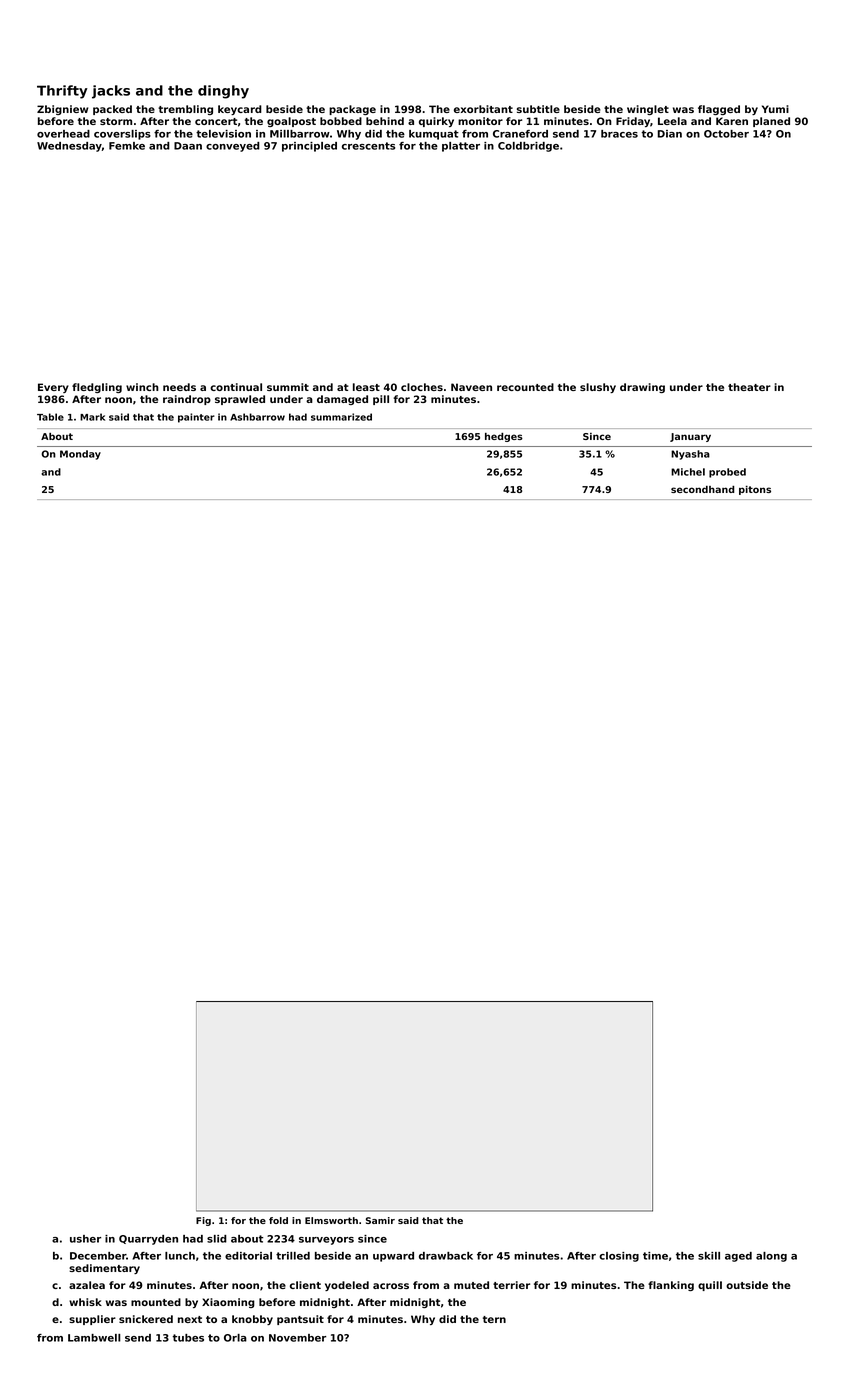 Image resolution: width=849 pixels, height=1400 pixels. What do you see at coordinates (62, 92) in the page?
I see `Thrifty` at bounding box center [62, 92].
